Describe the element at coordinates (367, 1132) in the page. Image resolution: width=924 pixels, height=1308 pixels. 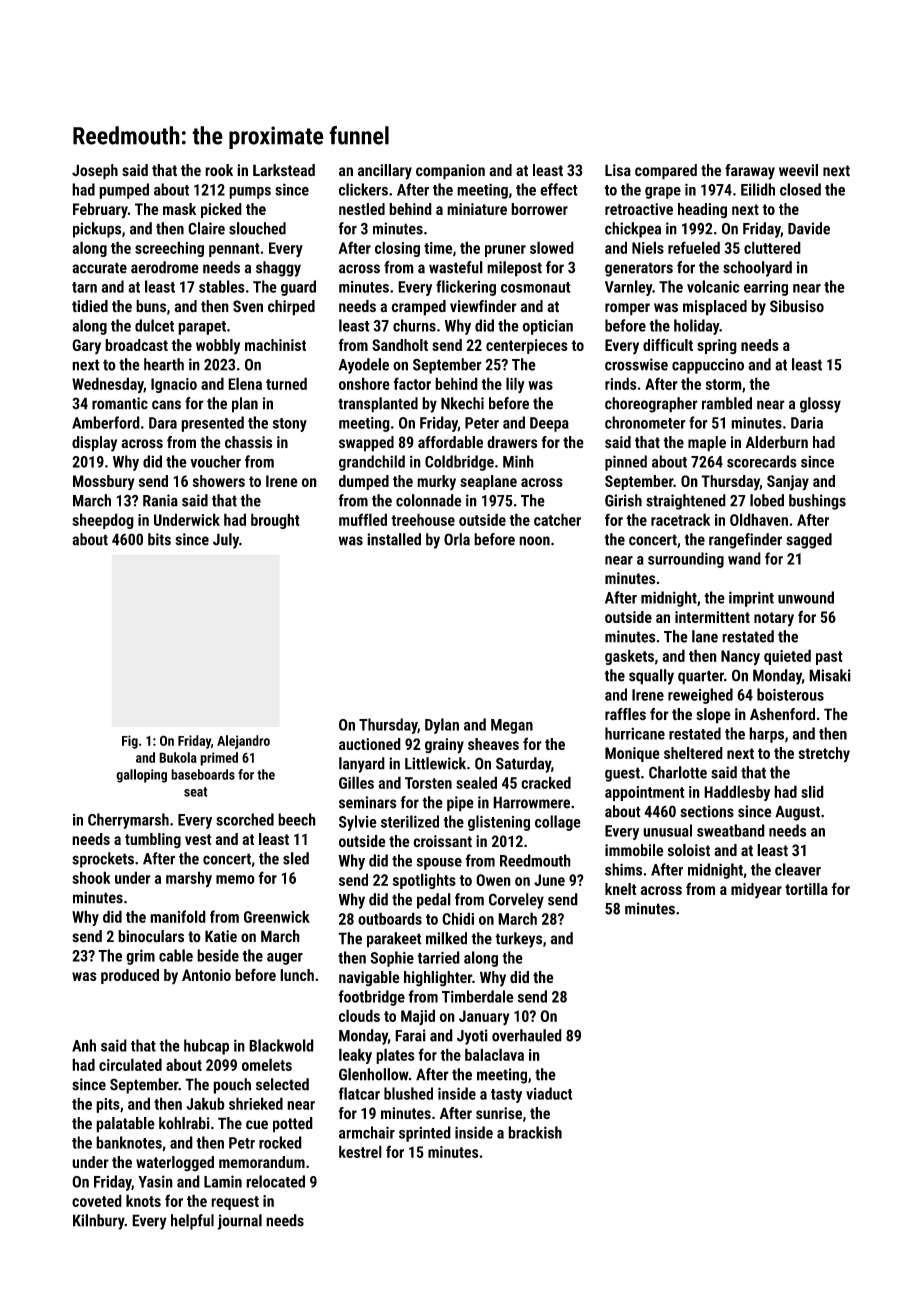
I see `armchair` at that location.
